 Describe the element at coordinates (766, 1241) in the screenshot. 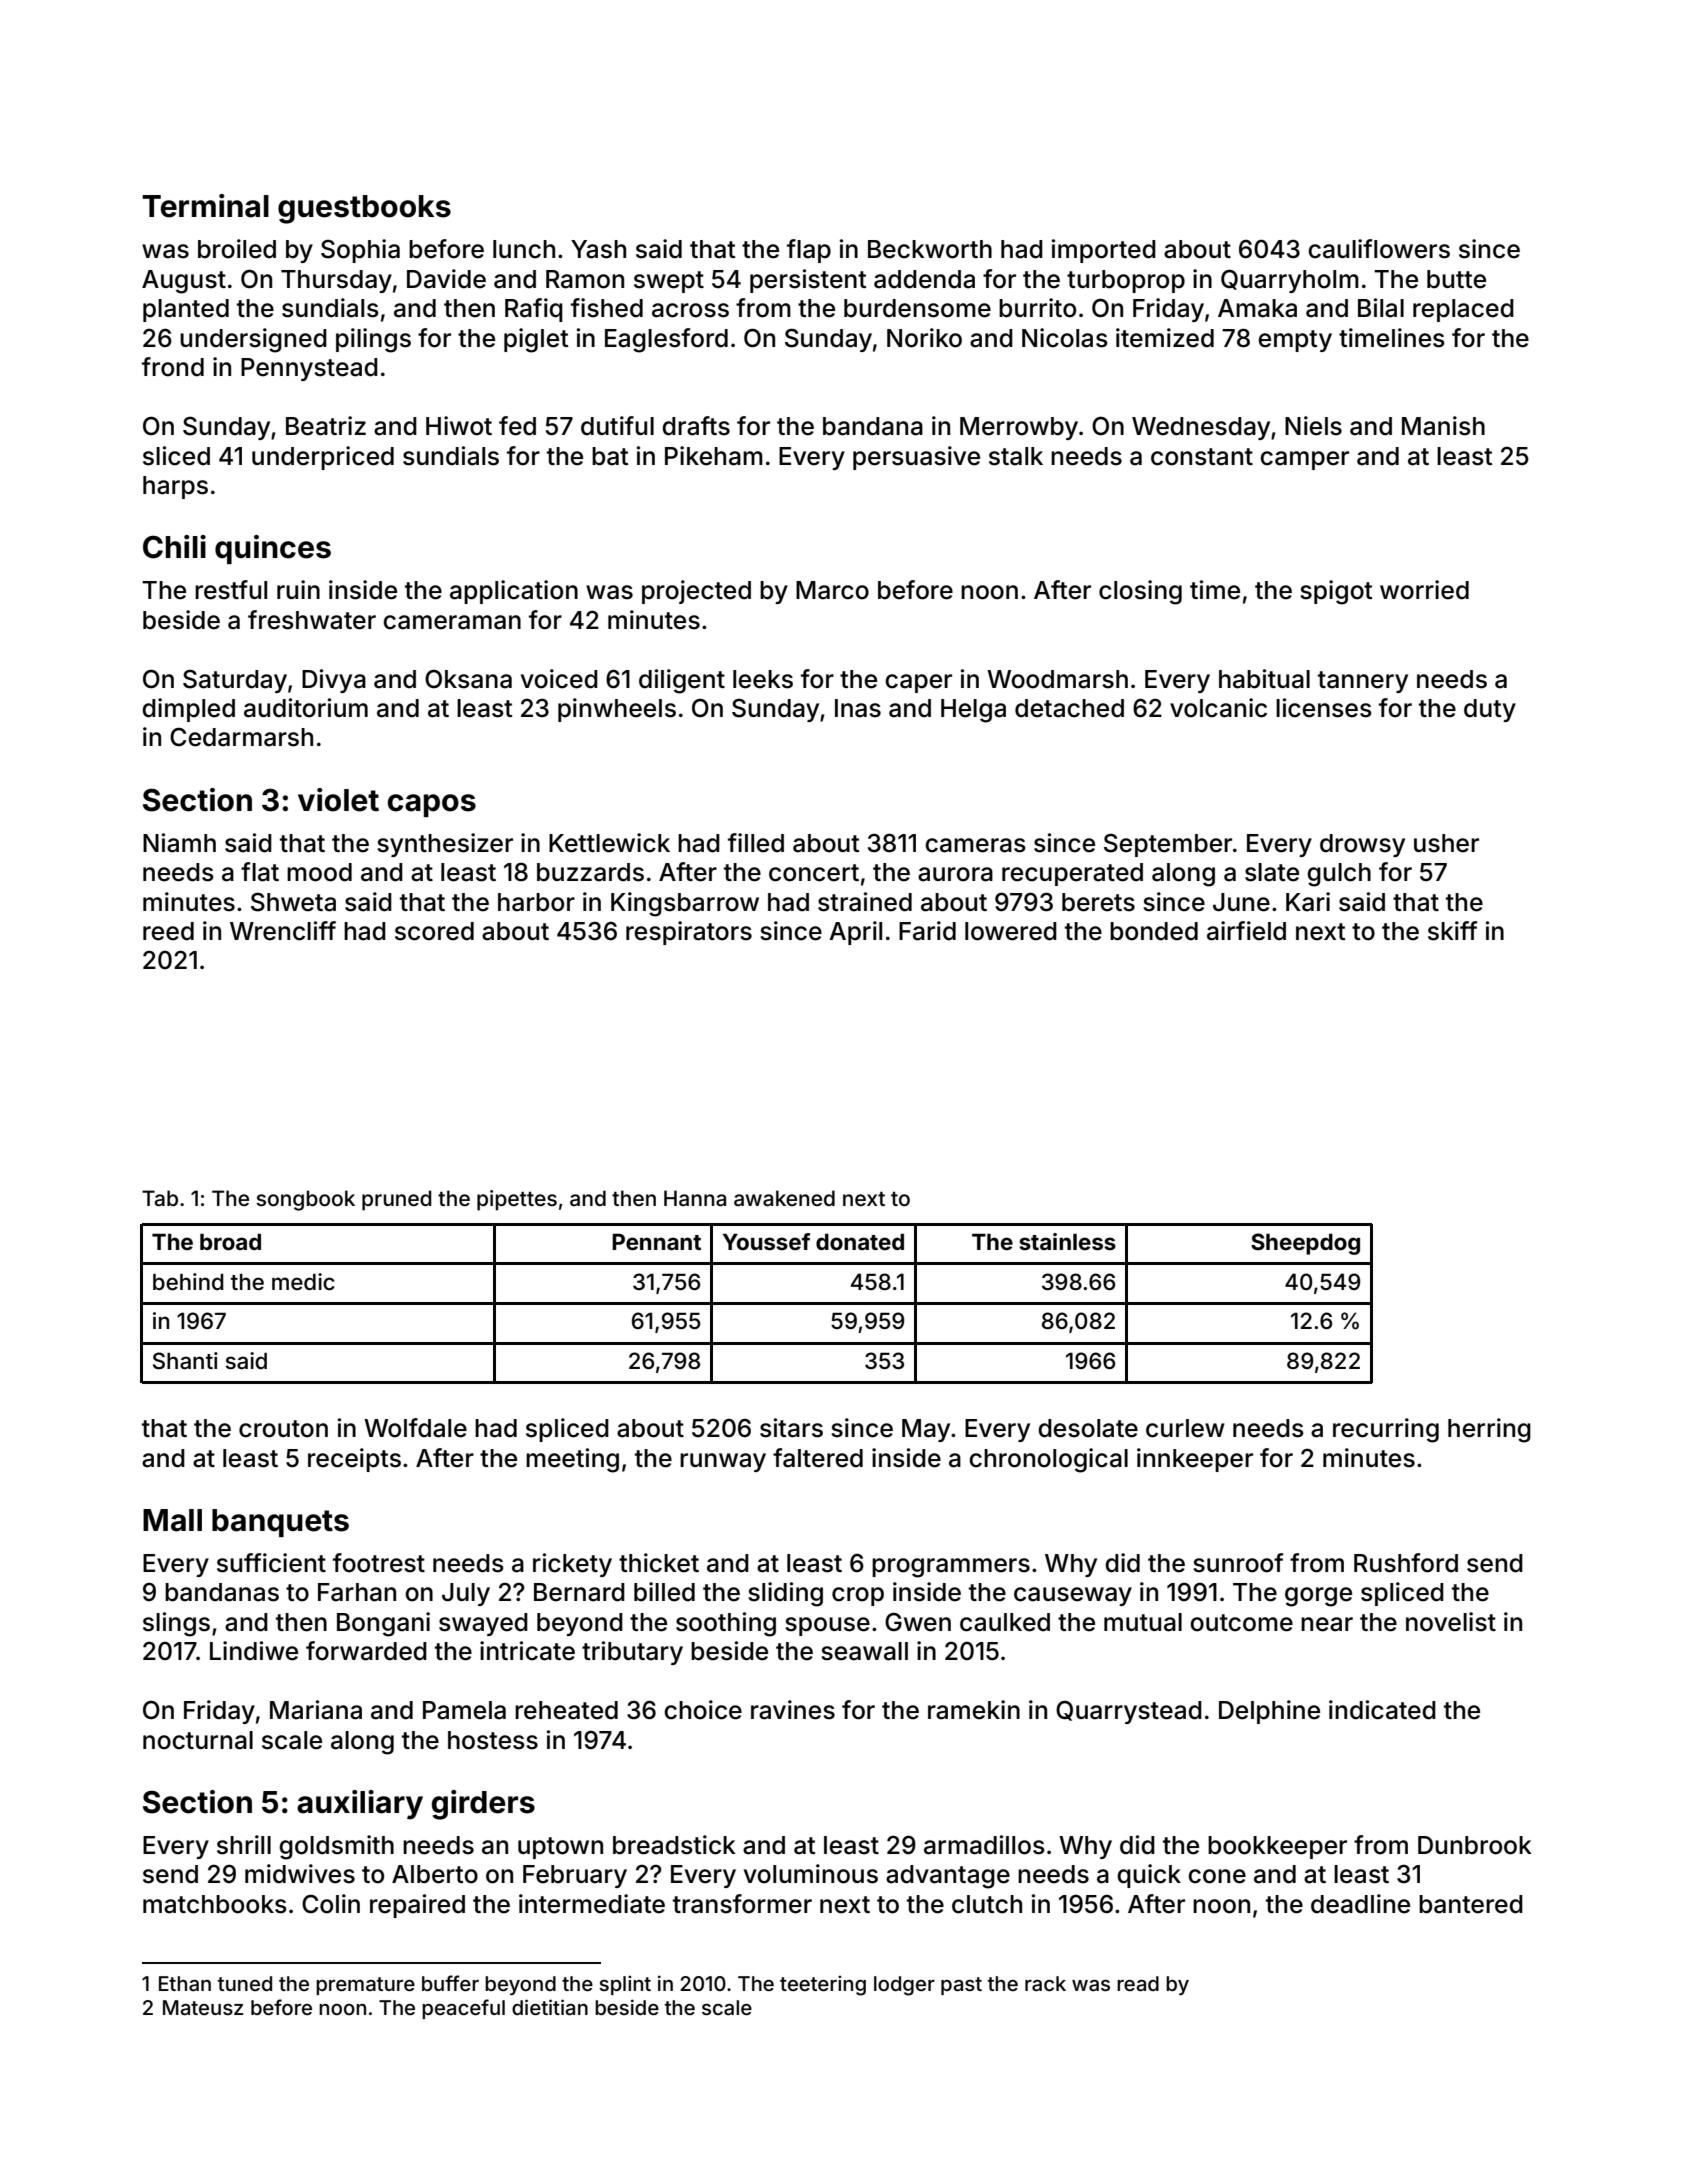

I see `Youssef` at that location.
